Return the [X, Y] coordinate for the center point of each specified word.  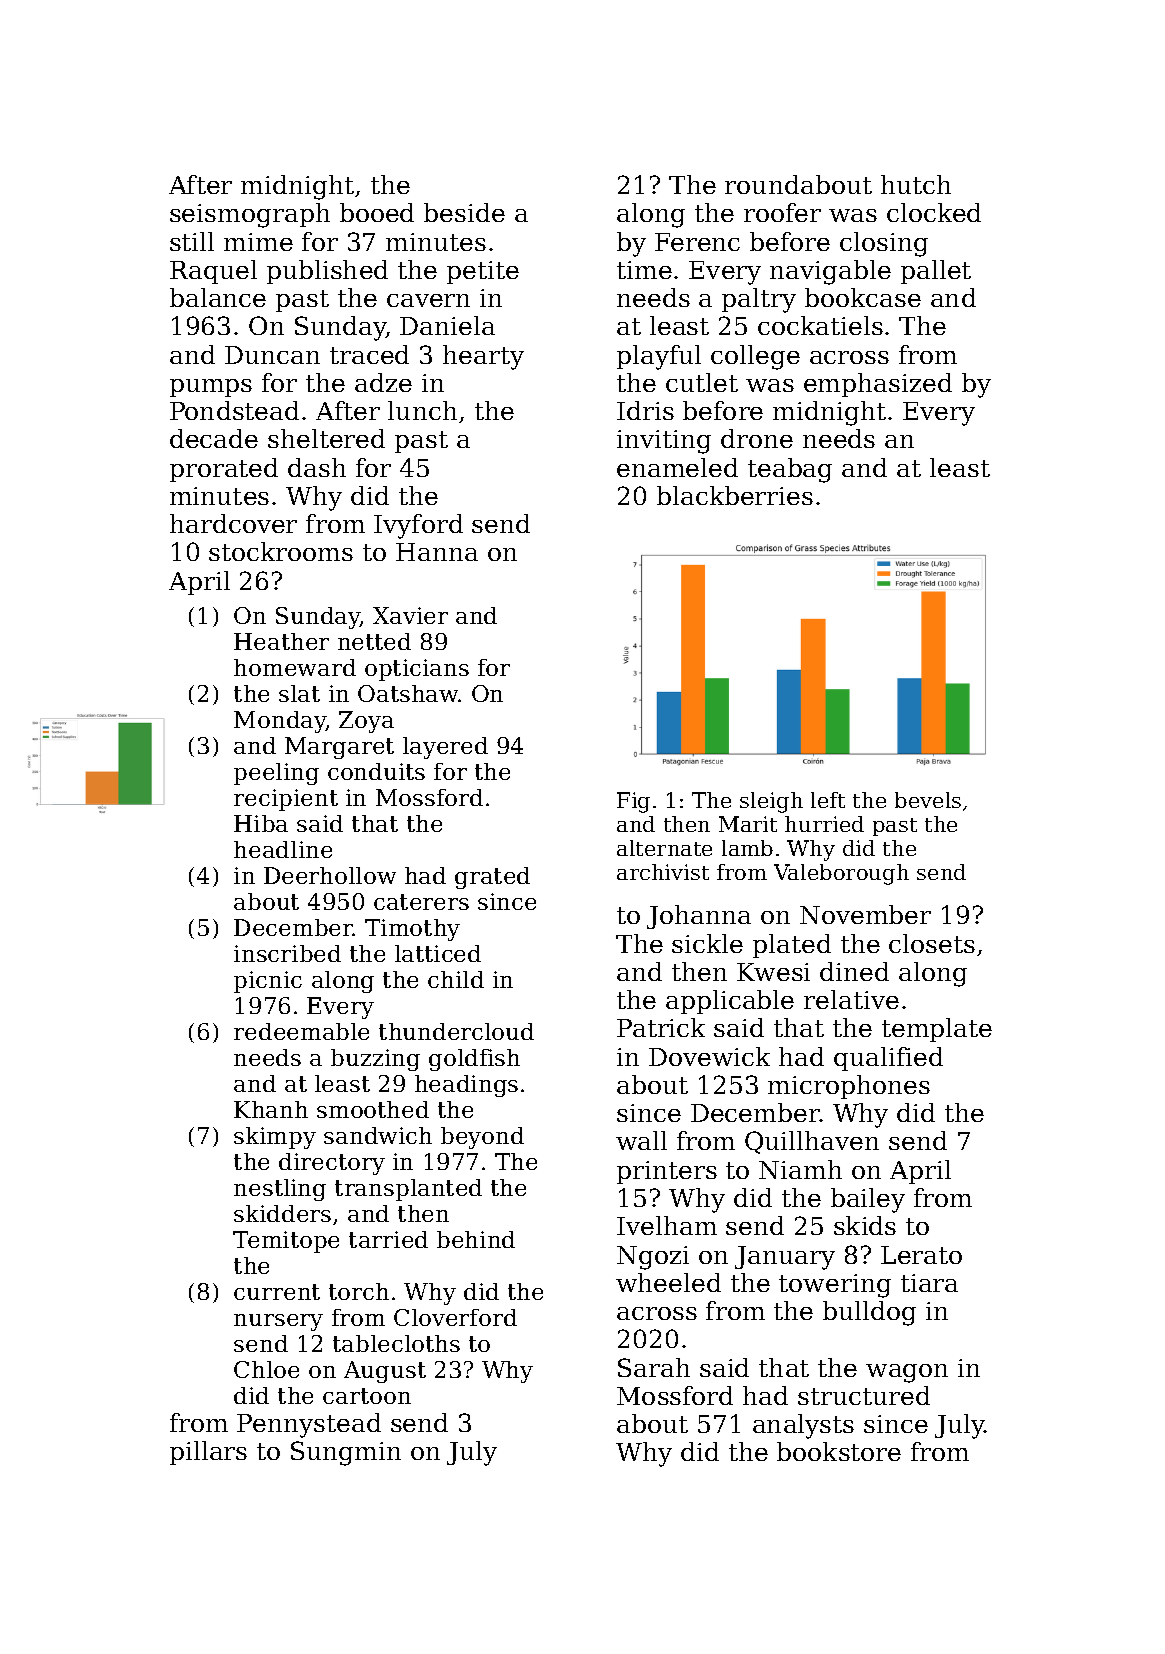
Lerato [921, 1255]
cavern [428, 300]
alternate [664, 848]
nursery [278, 1322]
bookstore [839, 1451]
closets [932, 943]
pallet [936, 272]
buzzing [375, 1060]
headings [466, 1086]
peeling [276, 774]
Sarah [654, 1367]
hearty [483, 357]
